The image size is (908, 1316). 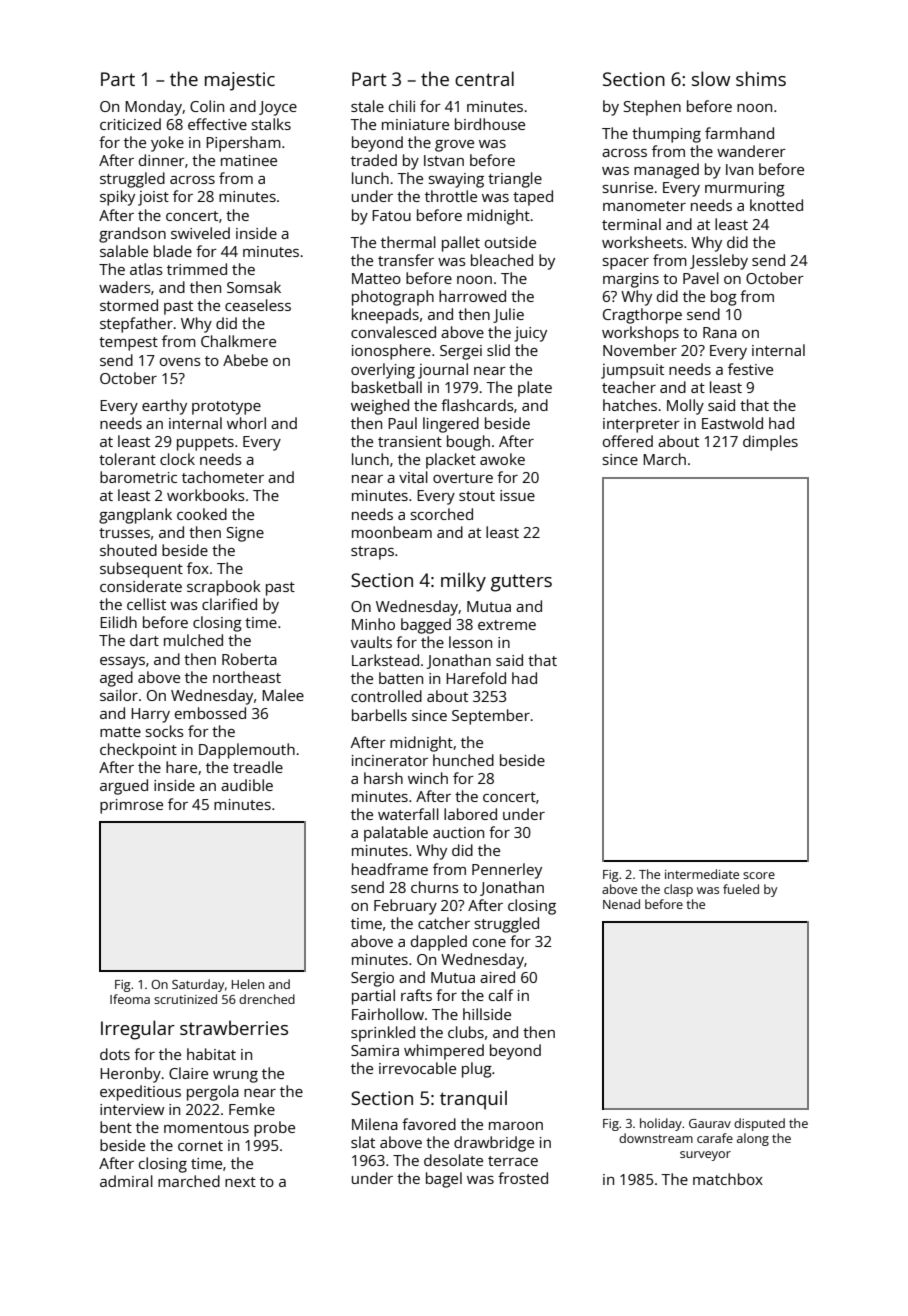 I want to click on February, so click(x=405, y=907).
